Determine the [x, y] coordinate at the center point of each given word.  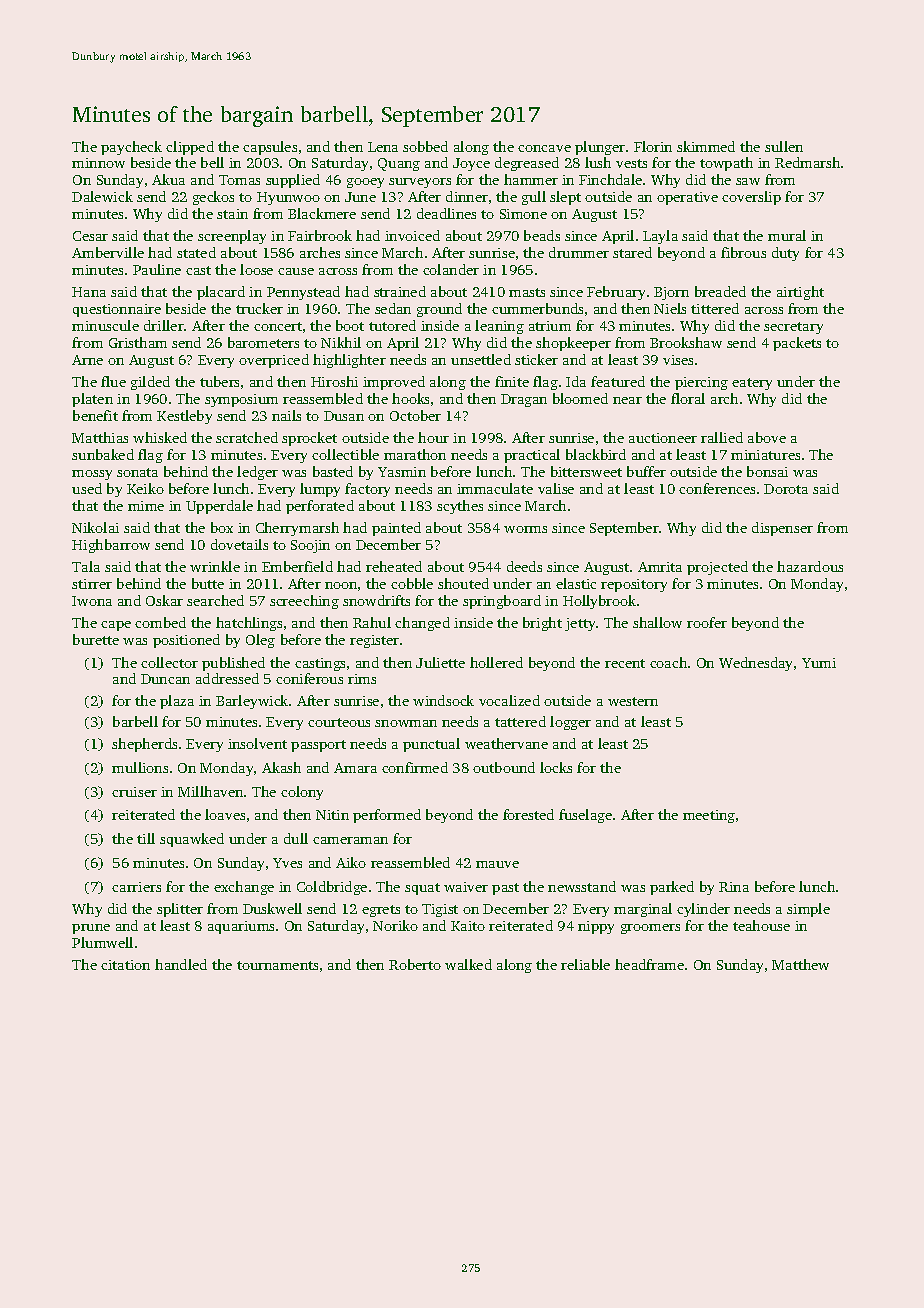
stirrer [92, 584]
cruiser [134, 792]
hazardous [810, 566]
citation [125, 965]
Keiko [145, 488]
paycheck [131, 148]
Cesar [90, 236]
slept [565, 198]
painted [396, 529]
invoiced [412, 235]
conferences [717, 488]
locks [556, 767]
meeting [709, 816]
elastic [576, 583]
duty [785, 254]
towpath [726, 164]
